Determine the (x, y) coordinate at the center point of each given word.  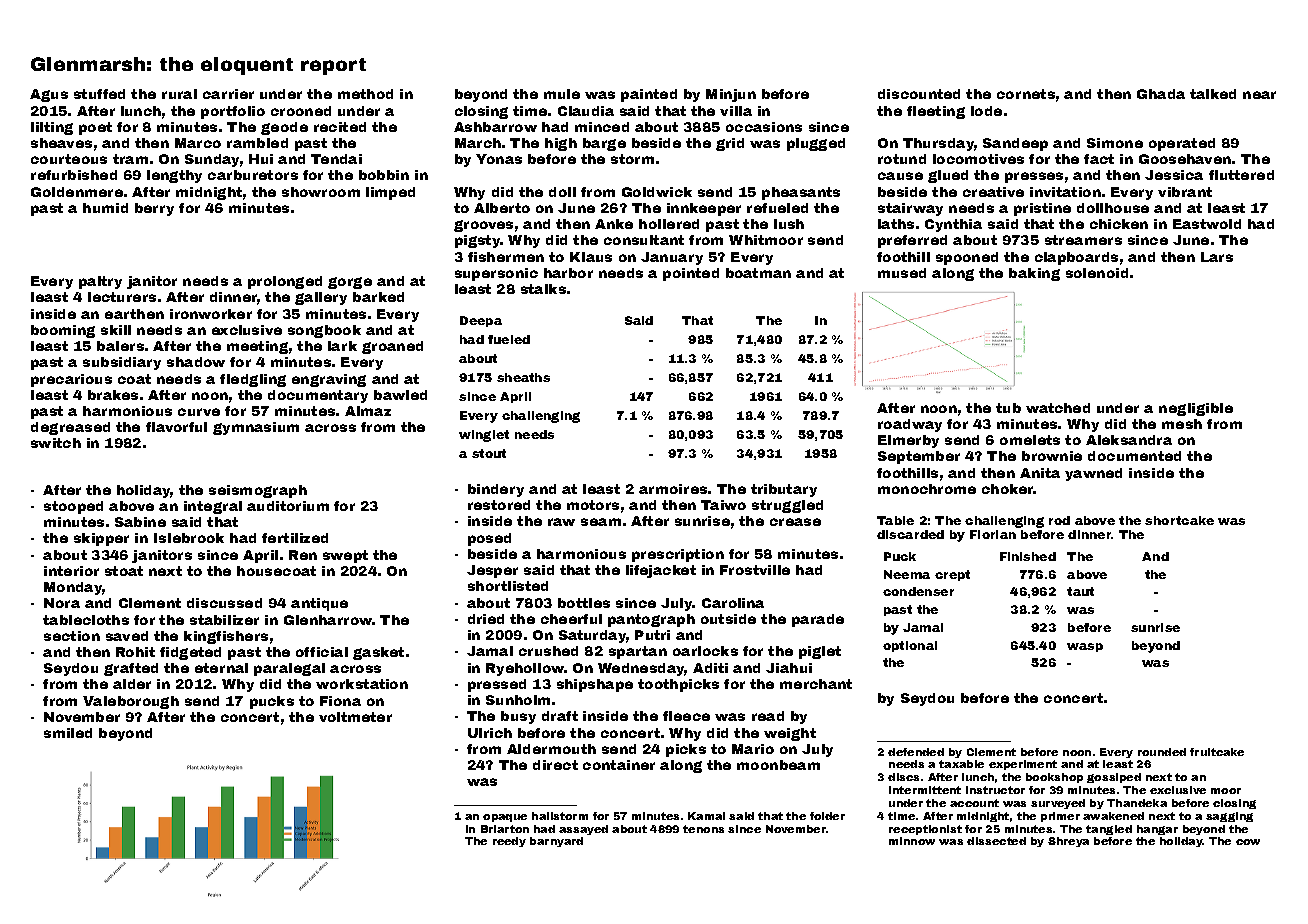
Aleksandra (1129, 440)
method (365, 94)
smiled (68, 733)
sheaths (523, 377)
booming (63, 331)
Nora (62, 603)
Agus (49, 95)
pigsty (478, 241)
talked (1213, 94)
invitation (1065, 192)
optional (910, 646)
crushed (548, 651)
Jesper (492, 571)
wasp (1085, 647)
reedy (509, 842)
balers (120, 346)
